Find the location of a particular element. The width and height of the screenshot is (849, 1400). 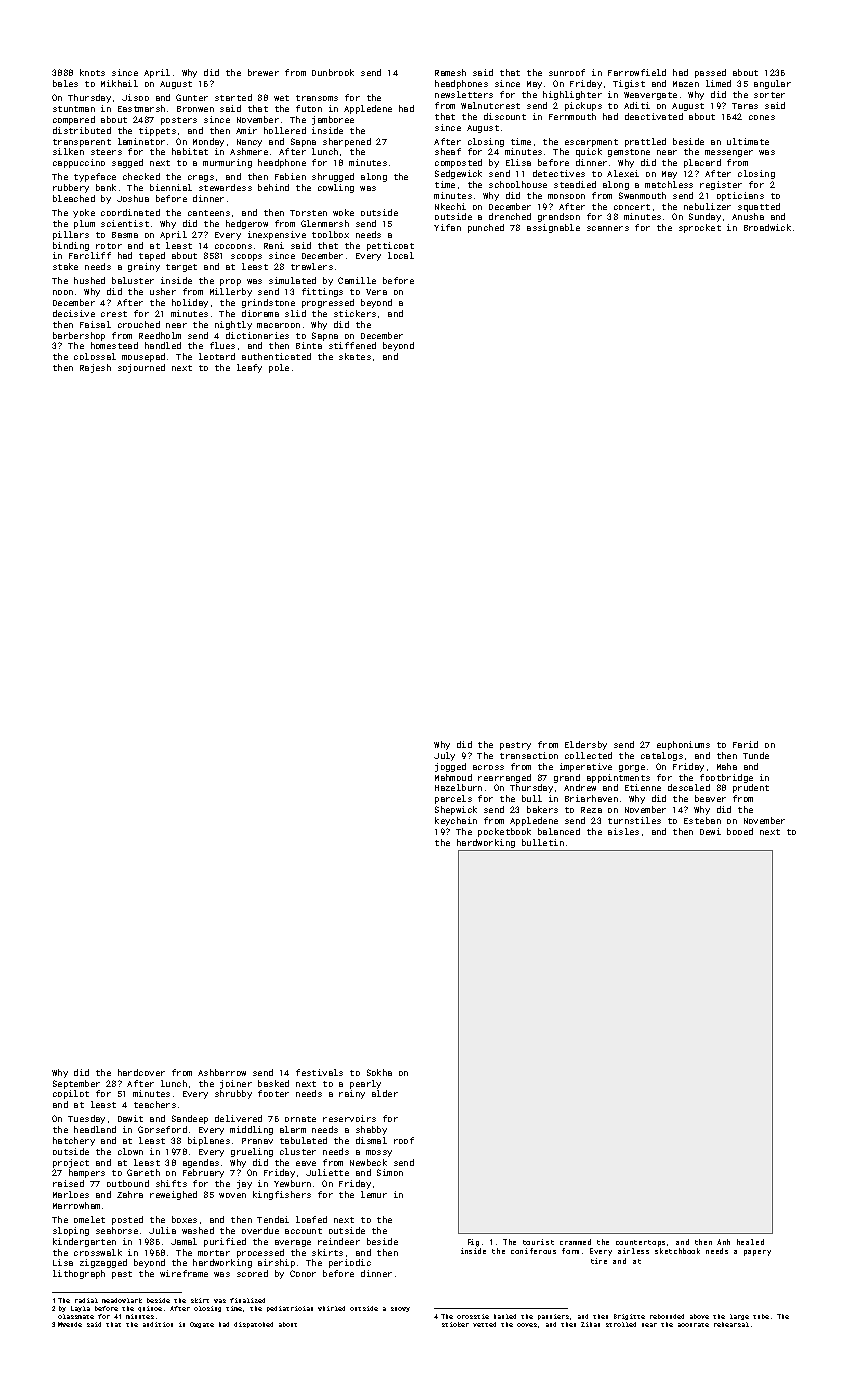

Ramesh is located at coordinates (450, 72).
